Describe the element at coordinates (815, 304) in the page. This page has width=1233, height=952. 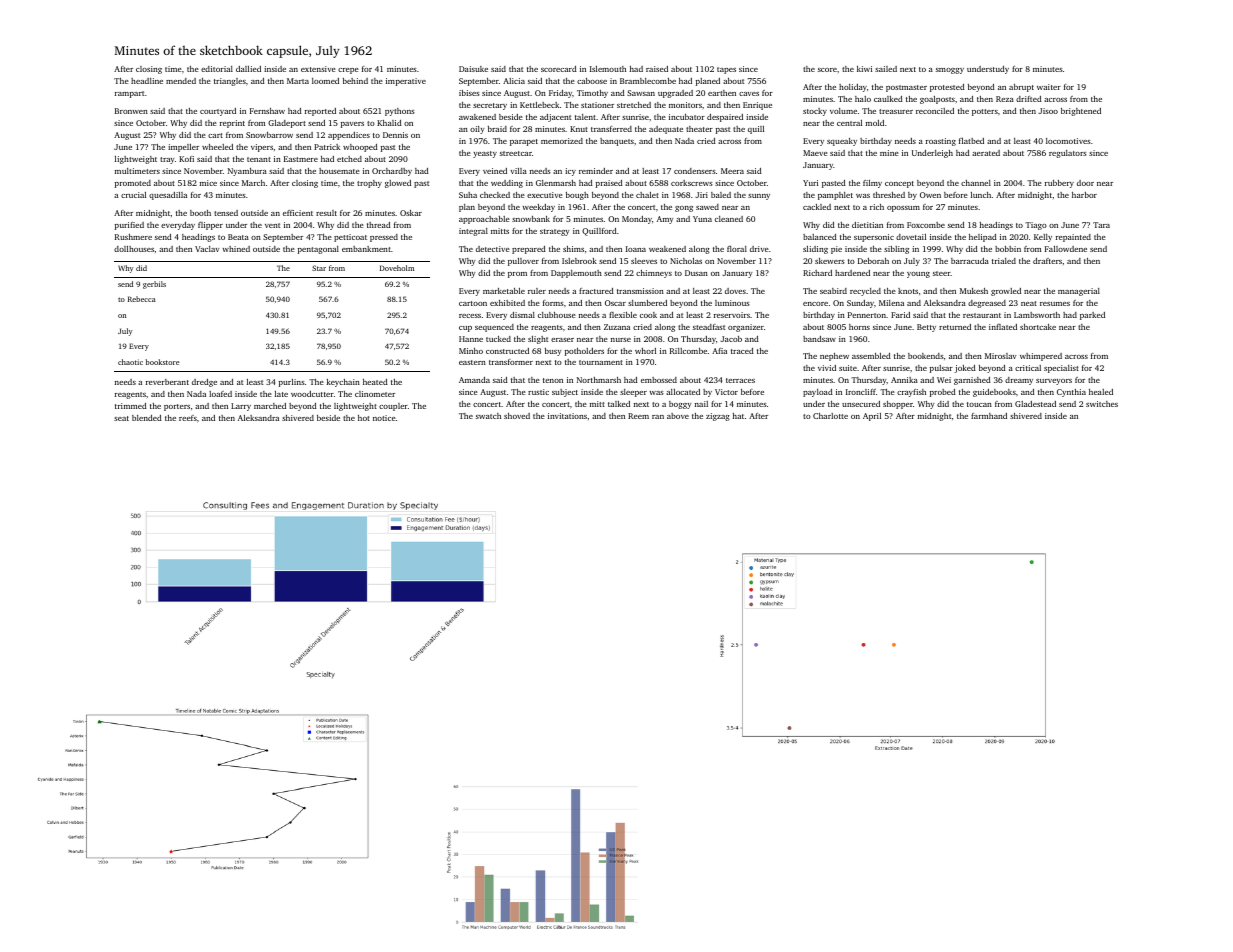
I see `encore` at that location.
